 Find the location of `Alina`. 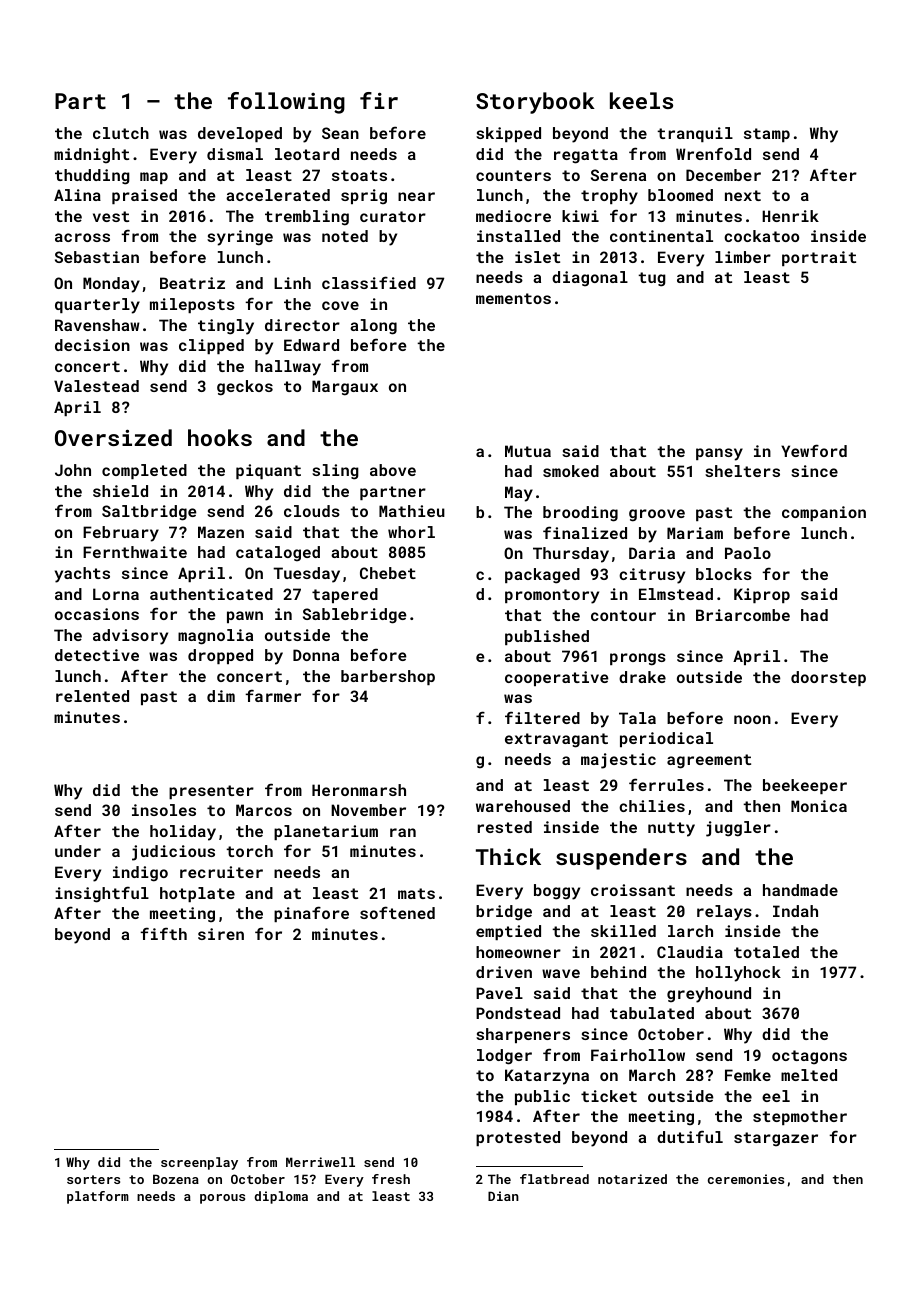

Alina is located at coordinates (77, 195).
